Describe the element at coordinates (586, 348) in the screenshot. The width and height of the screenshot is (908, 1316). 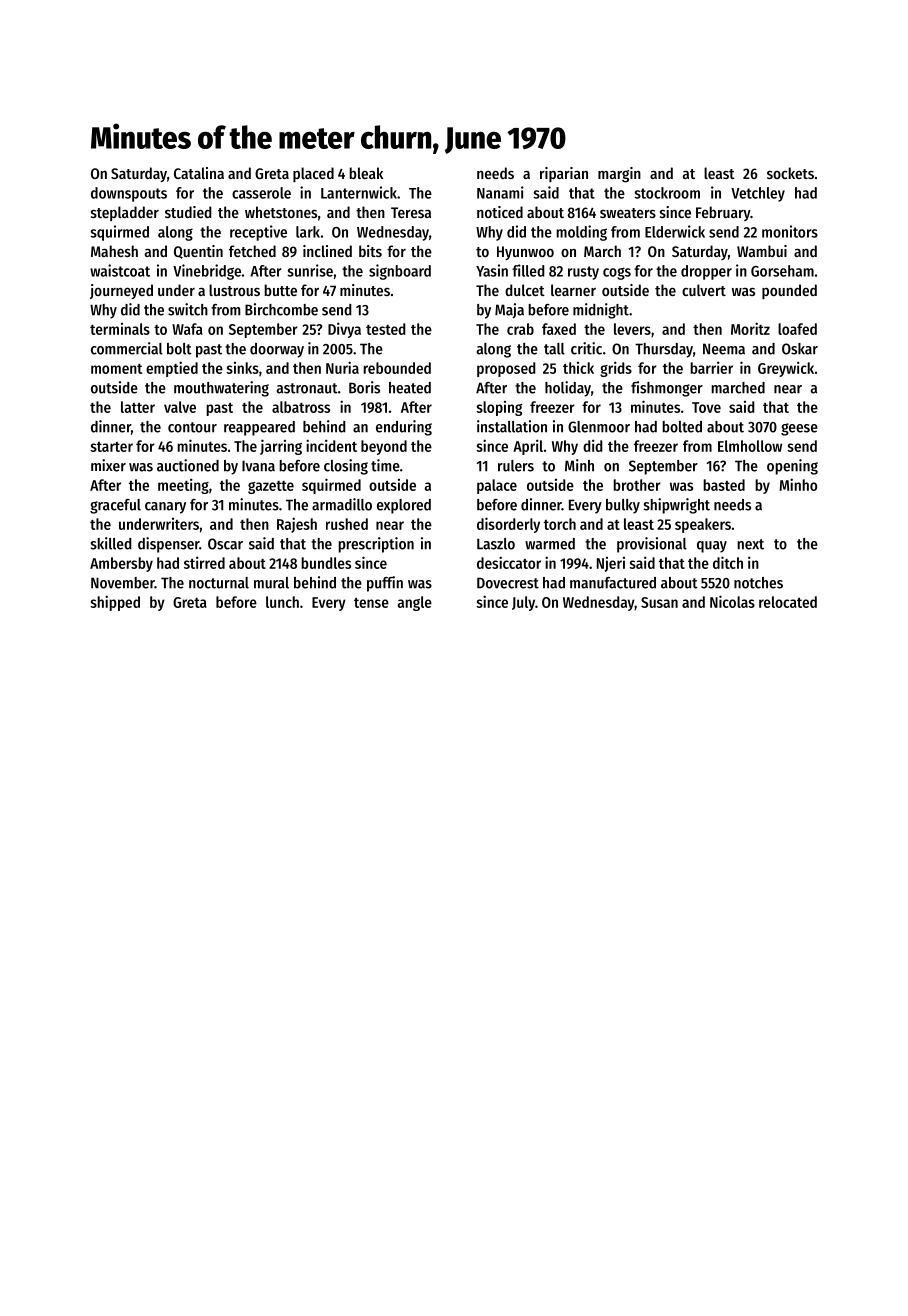
I see `critic` at that location.
